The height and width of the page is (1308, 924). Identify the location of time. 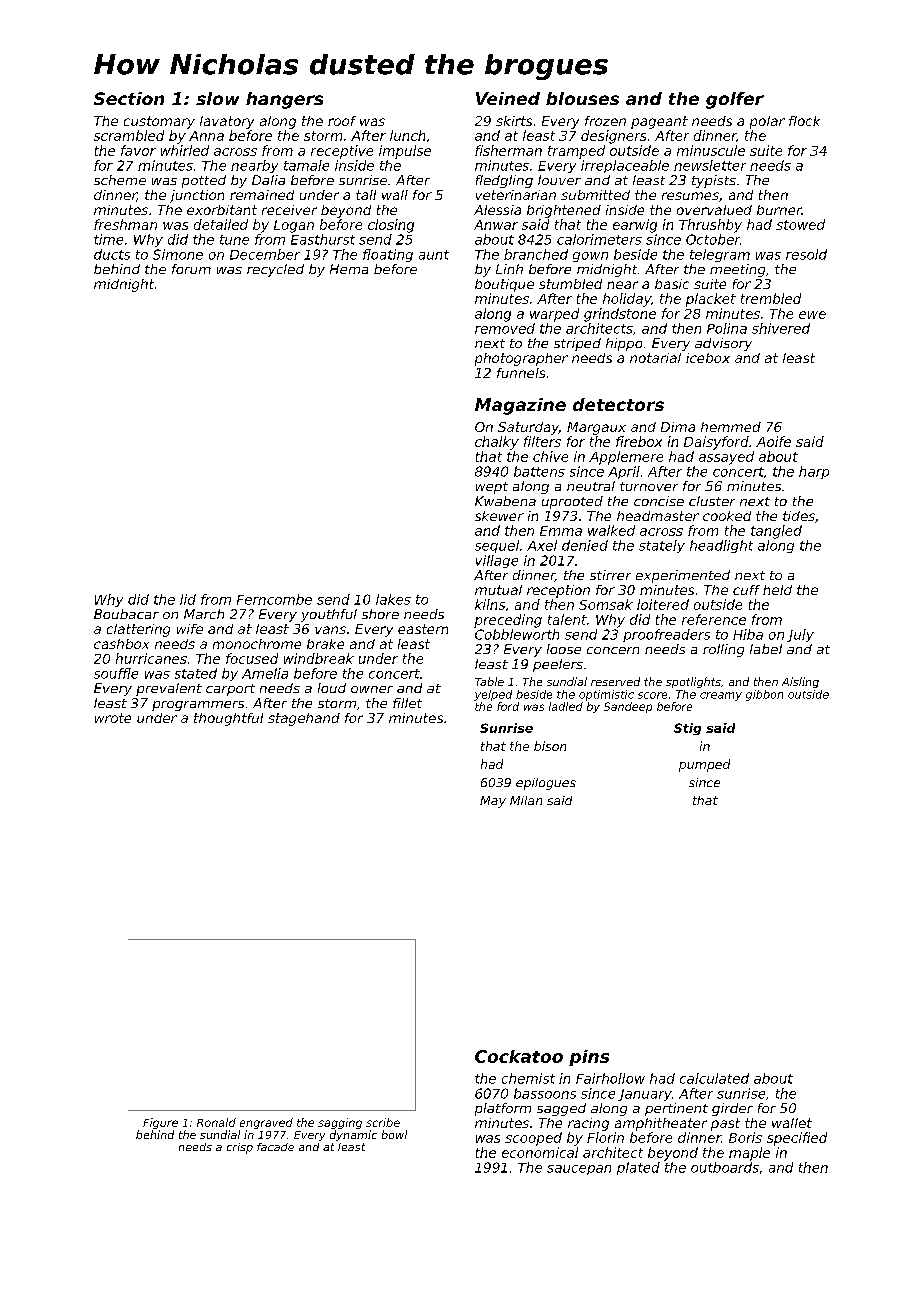
(108, 239).
